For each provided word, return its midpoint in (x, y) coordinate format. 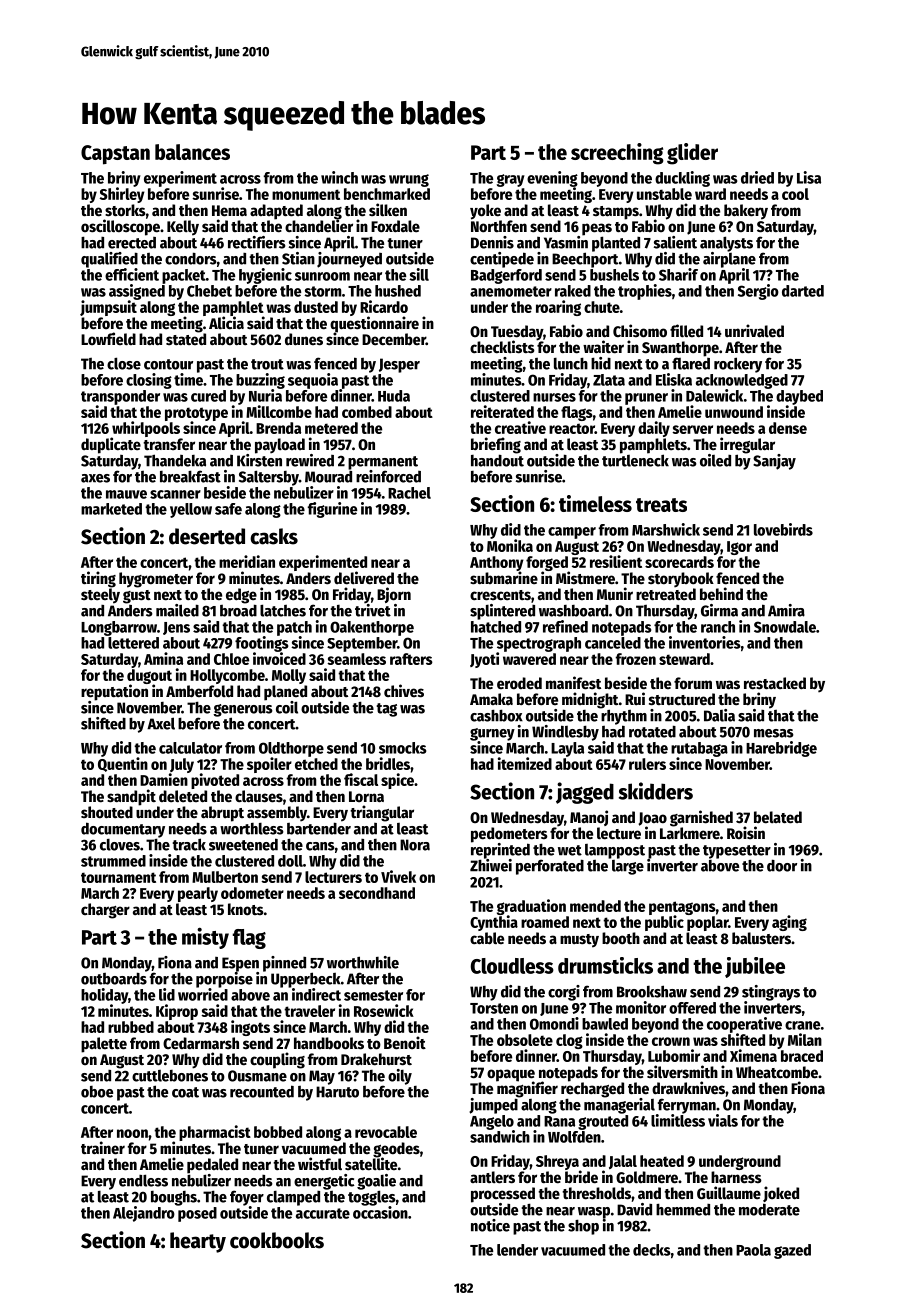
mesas (774, 733)
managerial (619, 1106)
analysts (726, 244)
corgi (564, 993)
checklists (502, 347)
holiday (104, 996)
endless (143, 1180)
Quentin (123, 764)
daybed (799, 397)
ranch (718, 627)
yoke (485, 212)
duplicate (111, 445)
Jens (176, 628)
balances (192, 152)
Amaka (491, 699)
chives (404, 691)
